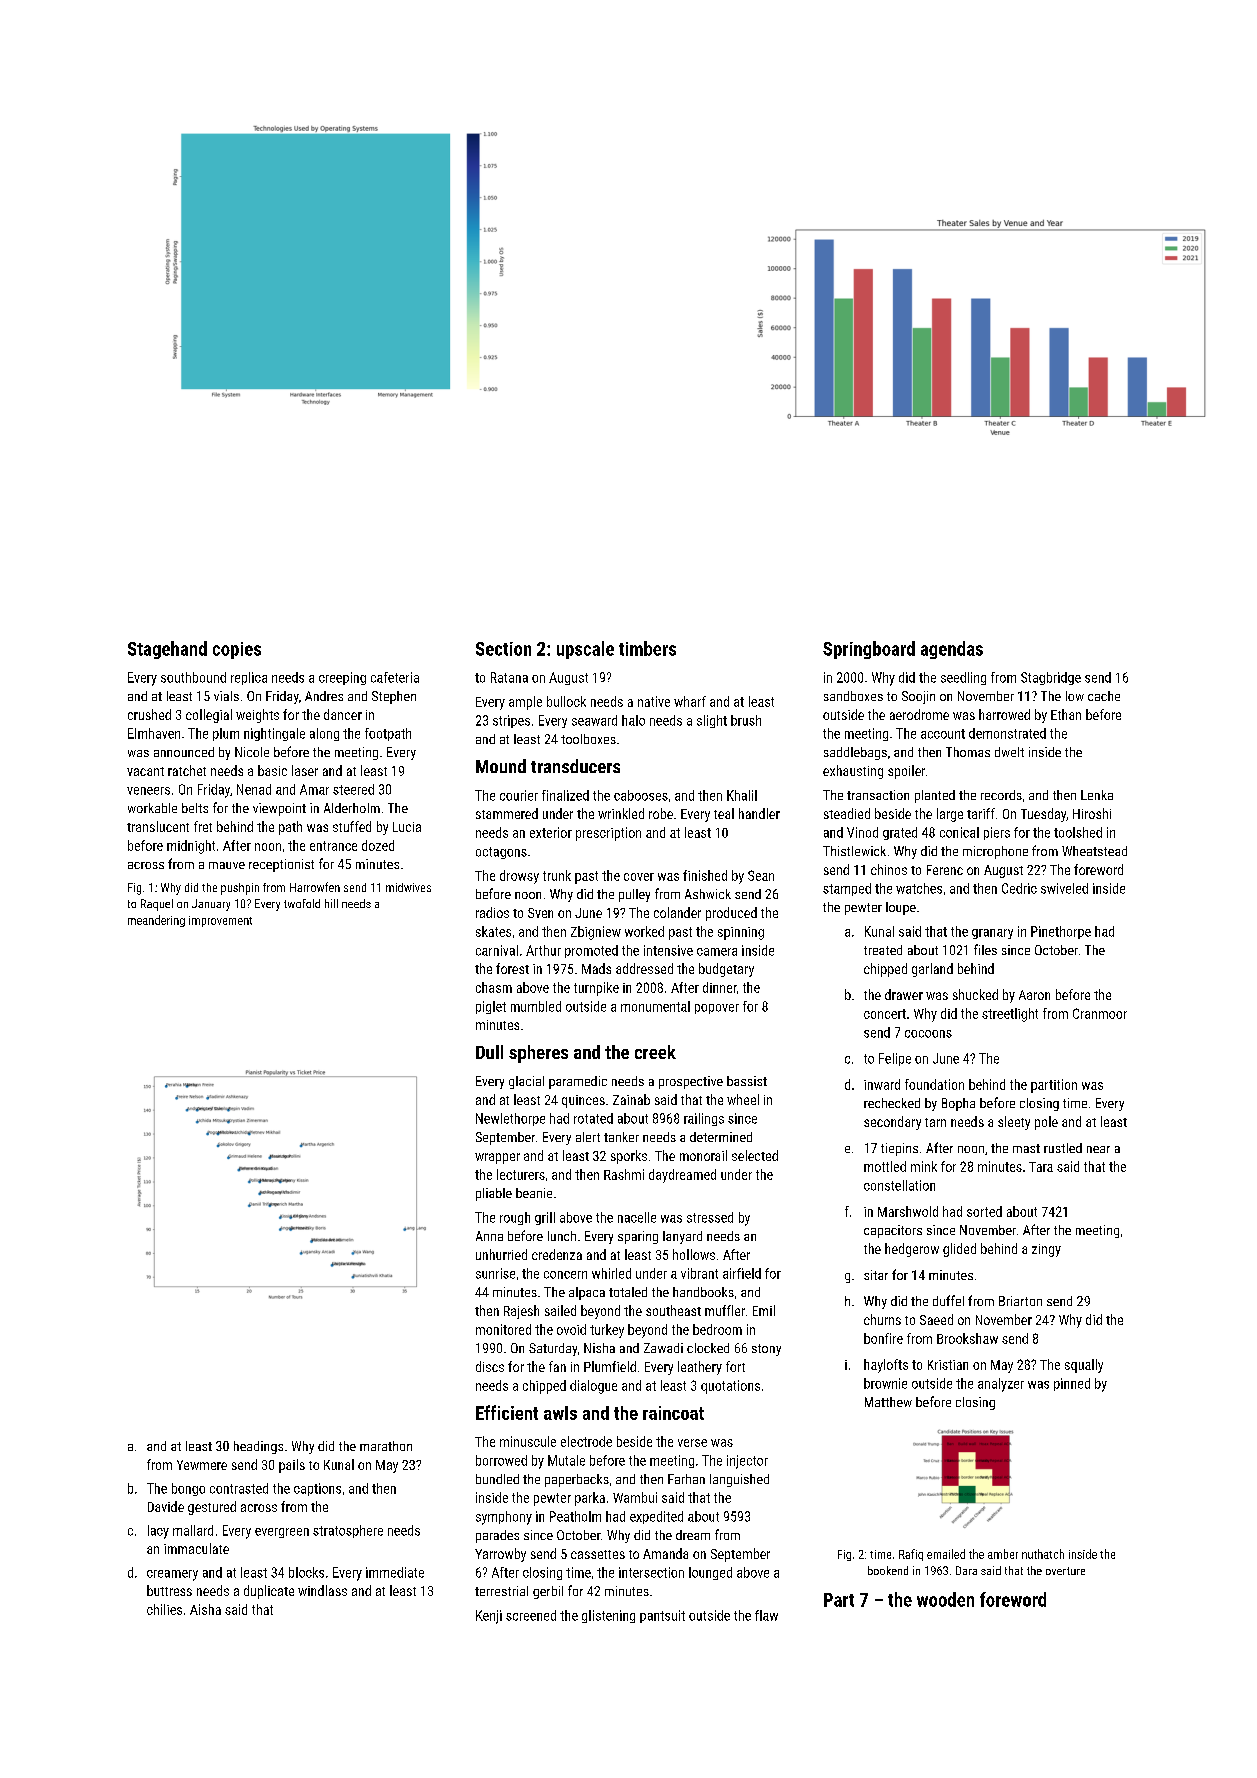  I want to click on Matthew, so click(888, 1402).
